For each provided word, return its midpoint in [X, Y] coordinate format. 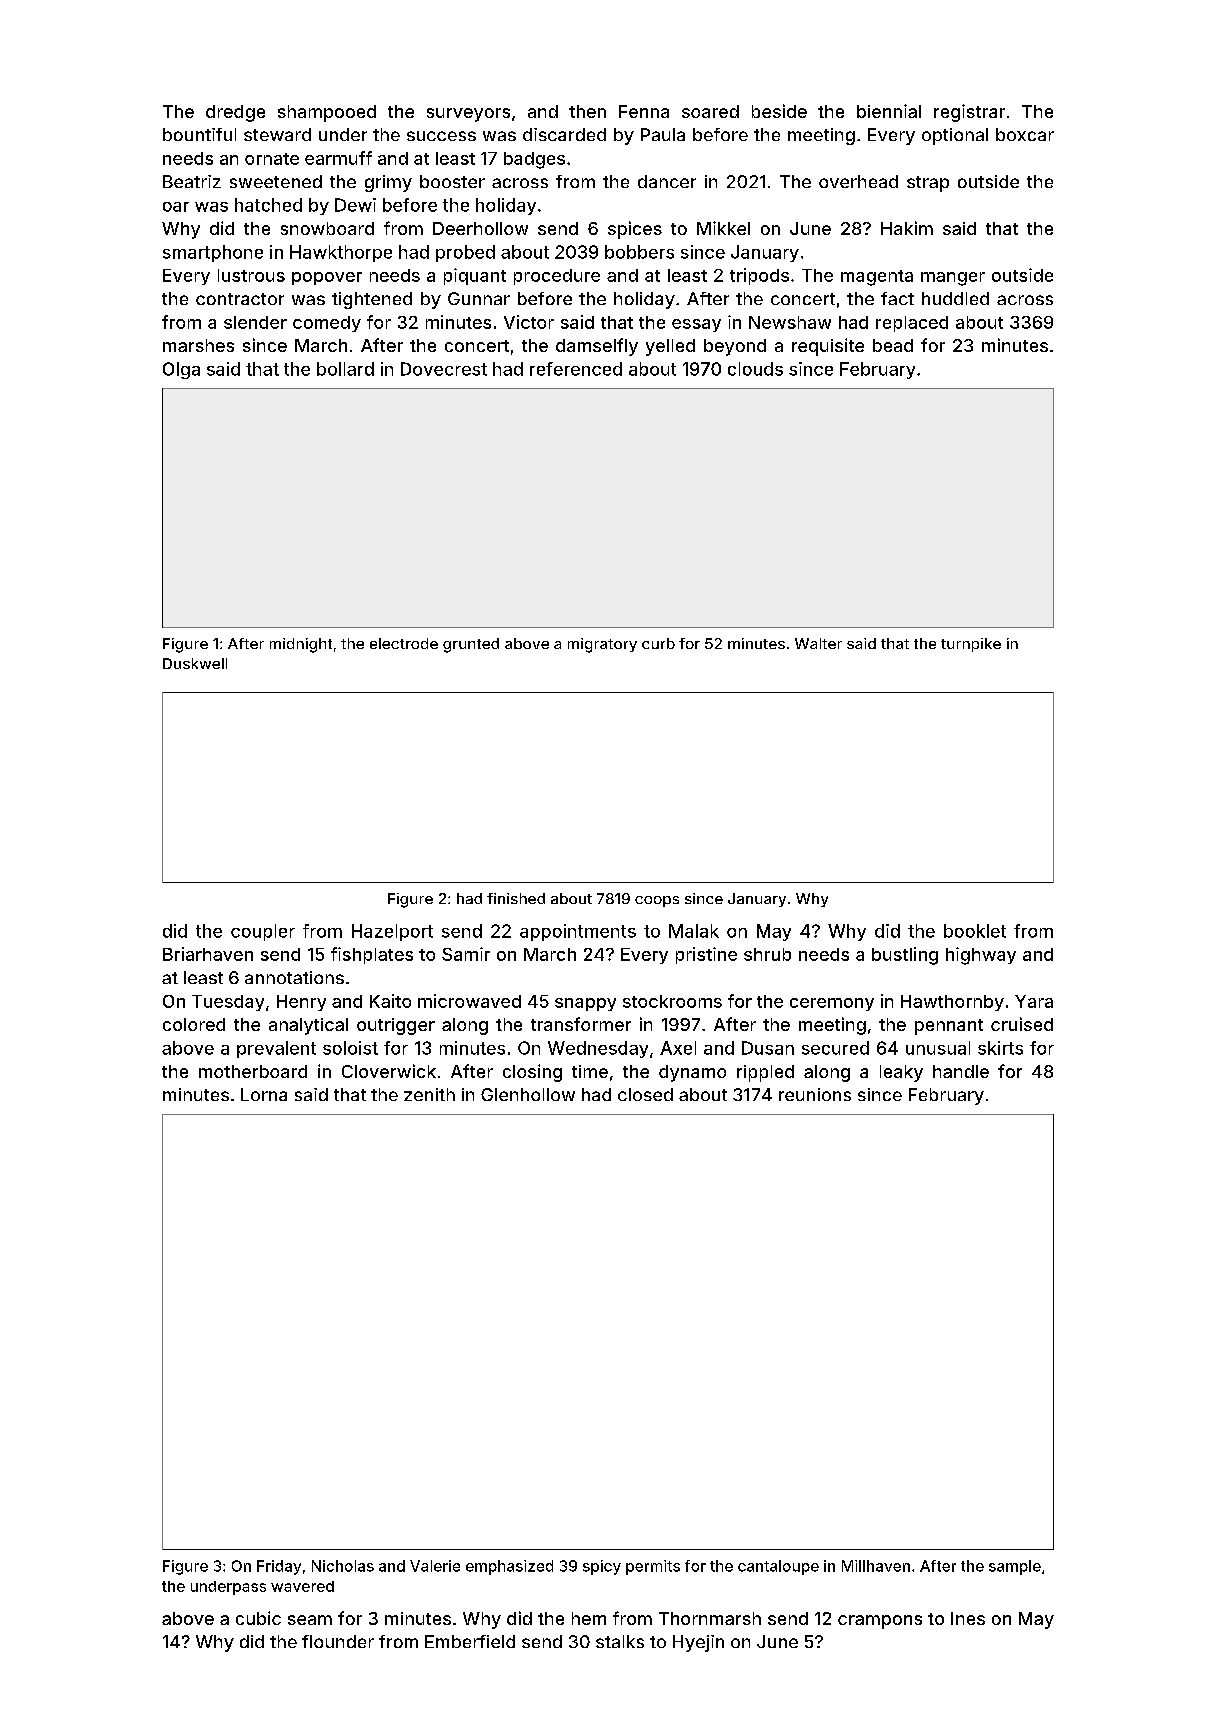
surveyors [468, 115]
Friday [279, 1567]
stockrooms [672, 1001]
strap [928, 184]
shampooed [327, 113]
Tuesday [228, 1003]
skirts [1000, 1048]
